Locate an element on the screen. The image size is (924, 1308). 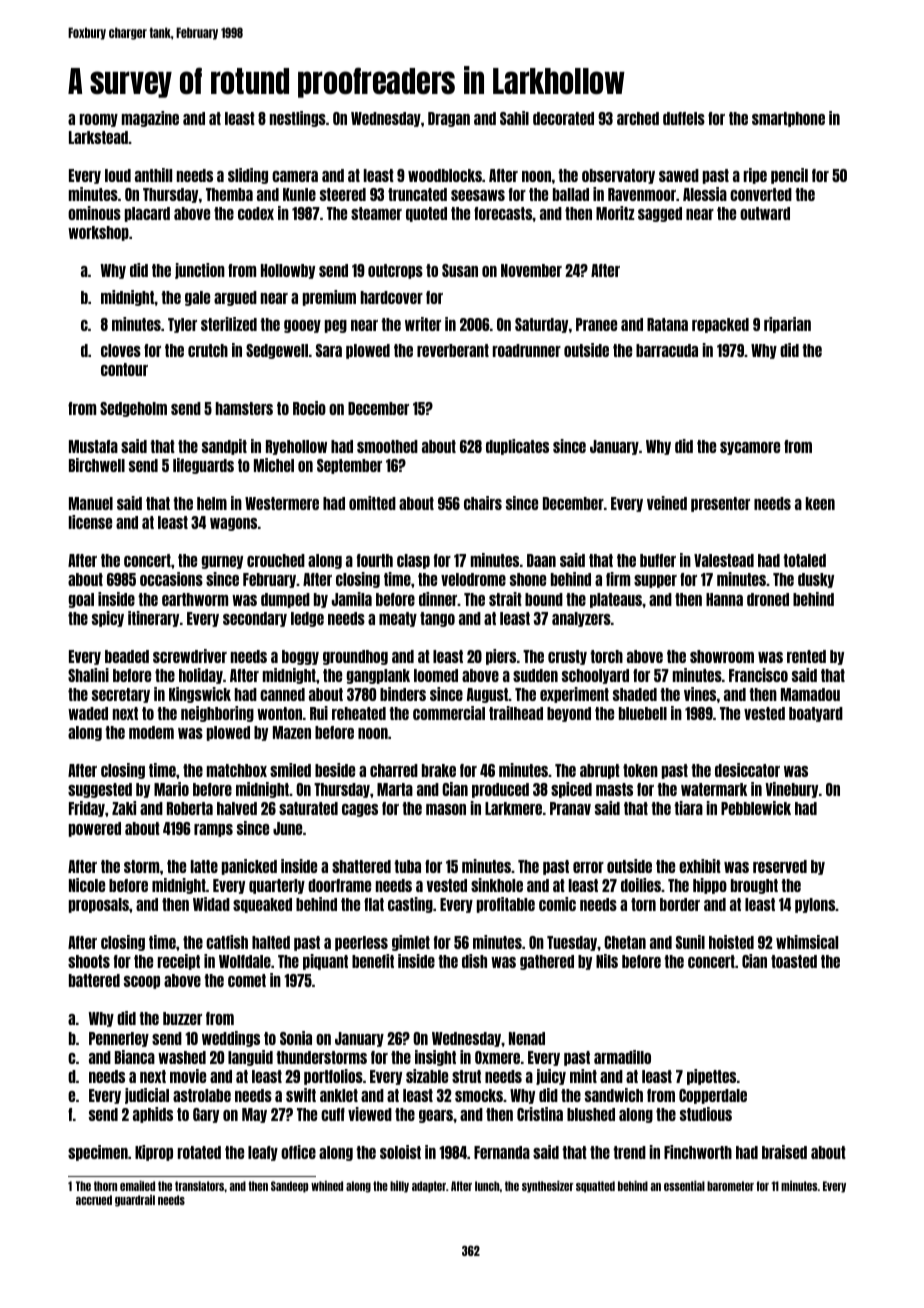
observatory is located at coordinates (618, 176).
